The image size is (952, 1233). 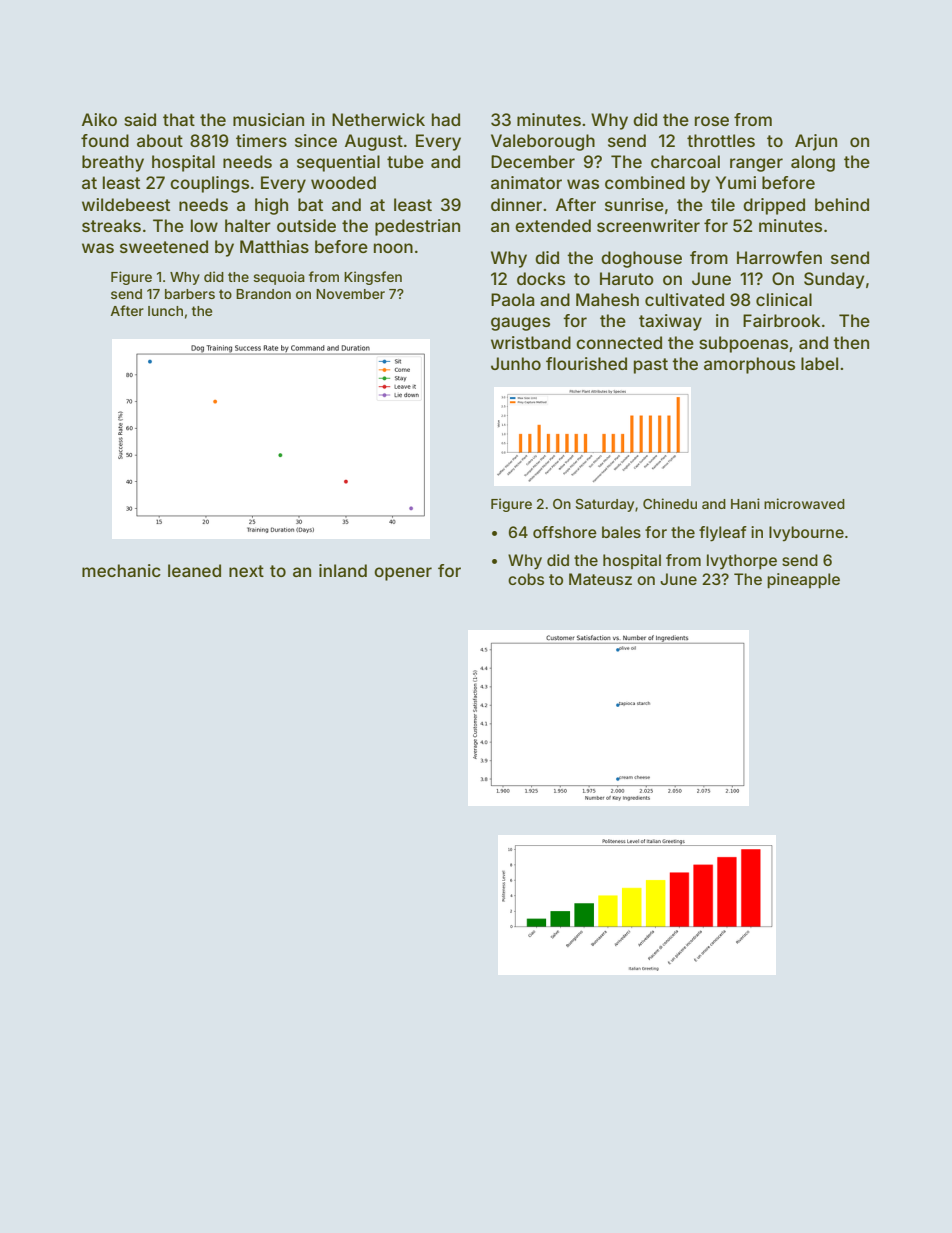 What do you see at coordinates (712, 121) in the page?
I see `rose` at bounding box center [712, 121].
